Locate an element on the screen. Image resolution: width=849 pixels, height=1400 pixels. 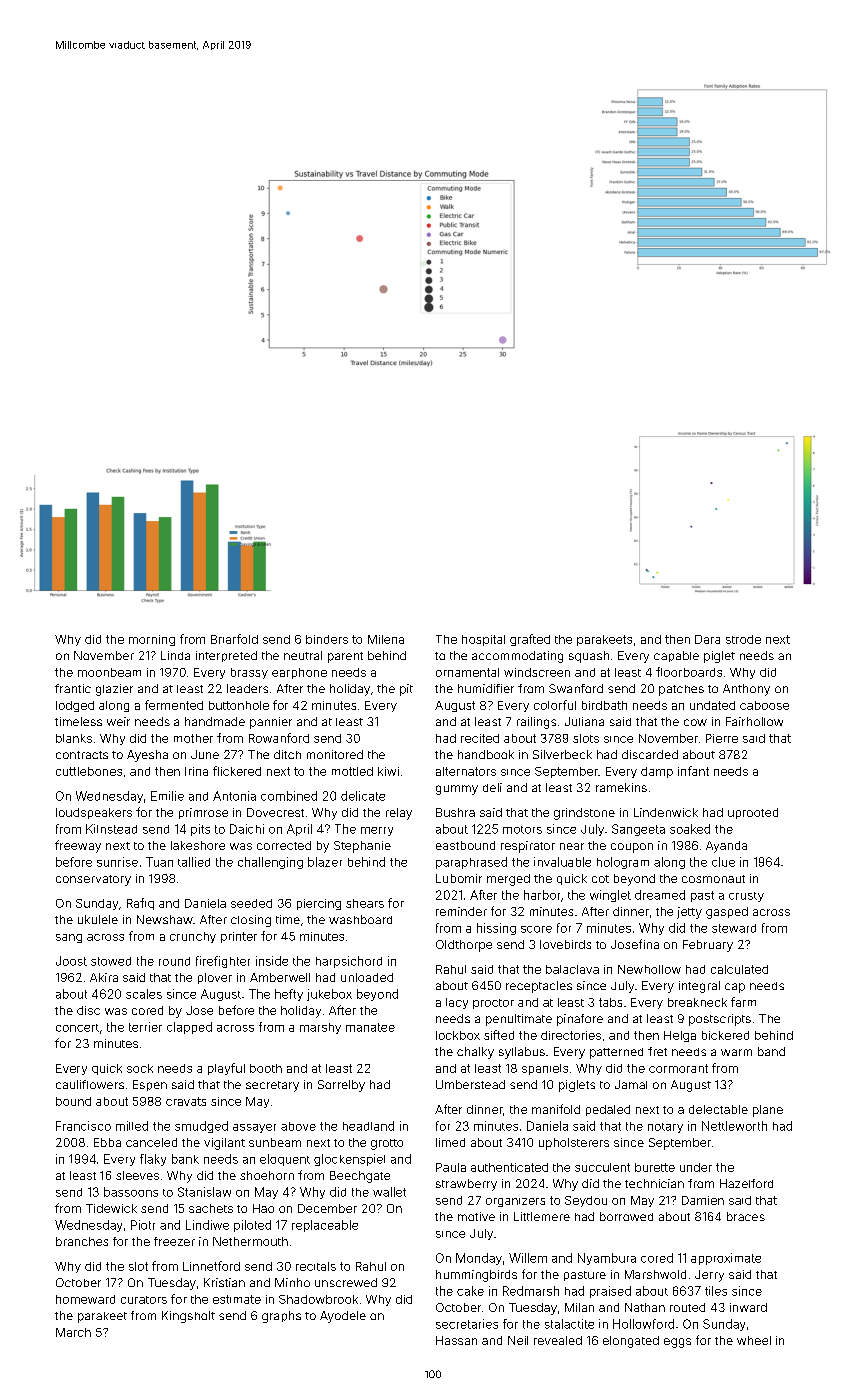
eggs is located at coordinates (677, 1343).
